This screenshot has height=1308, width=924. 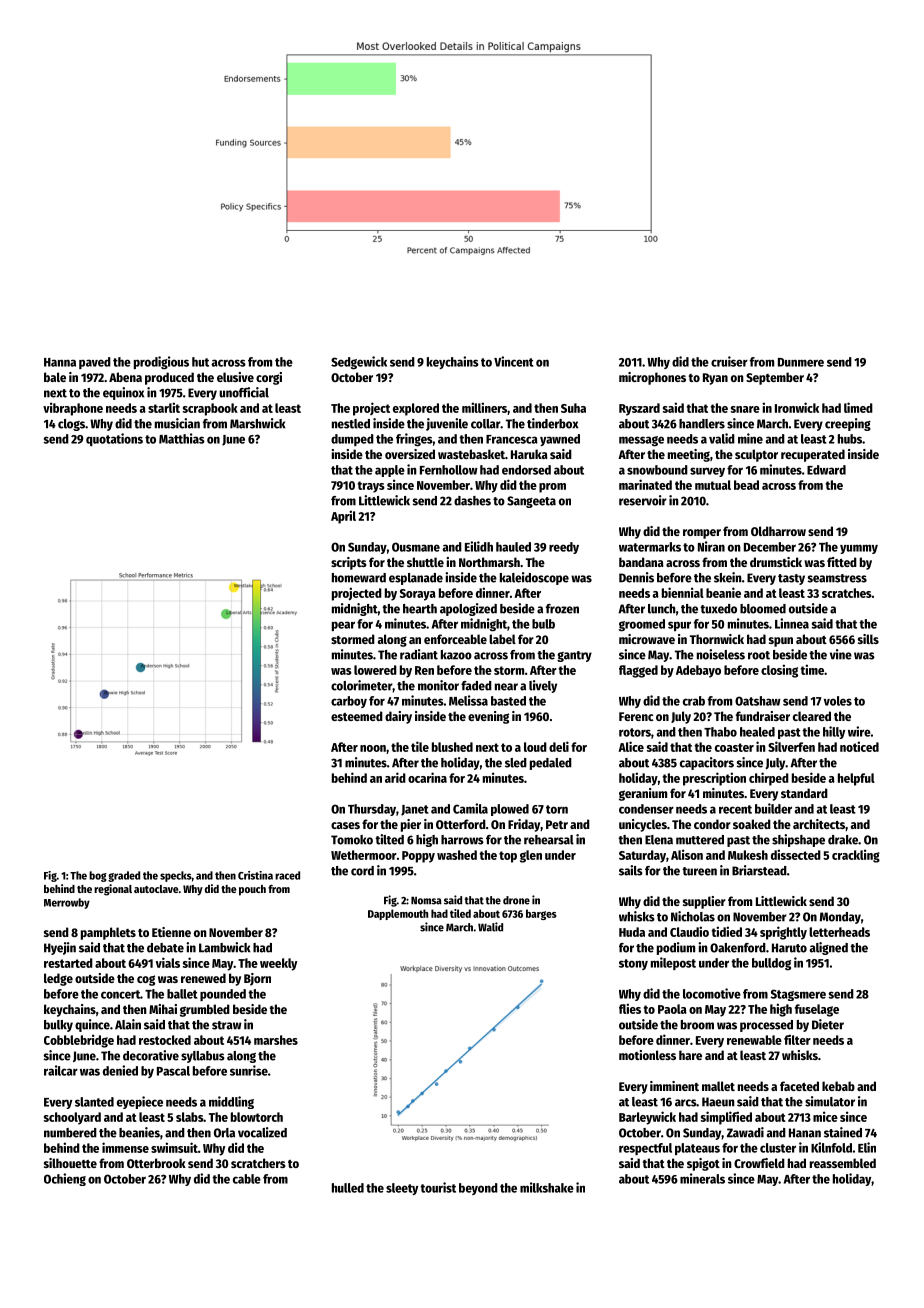 What do you see at coordinates (343, 626) in the screenshot?
I see `pear` at bounding box center [343, 626].
